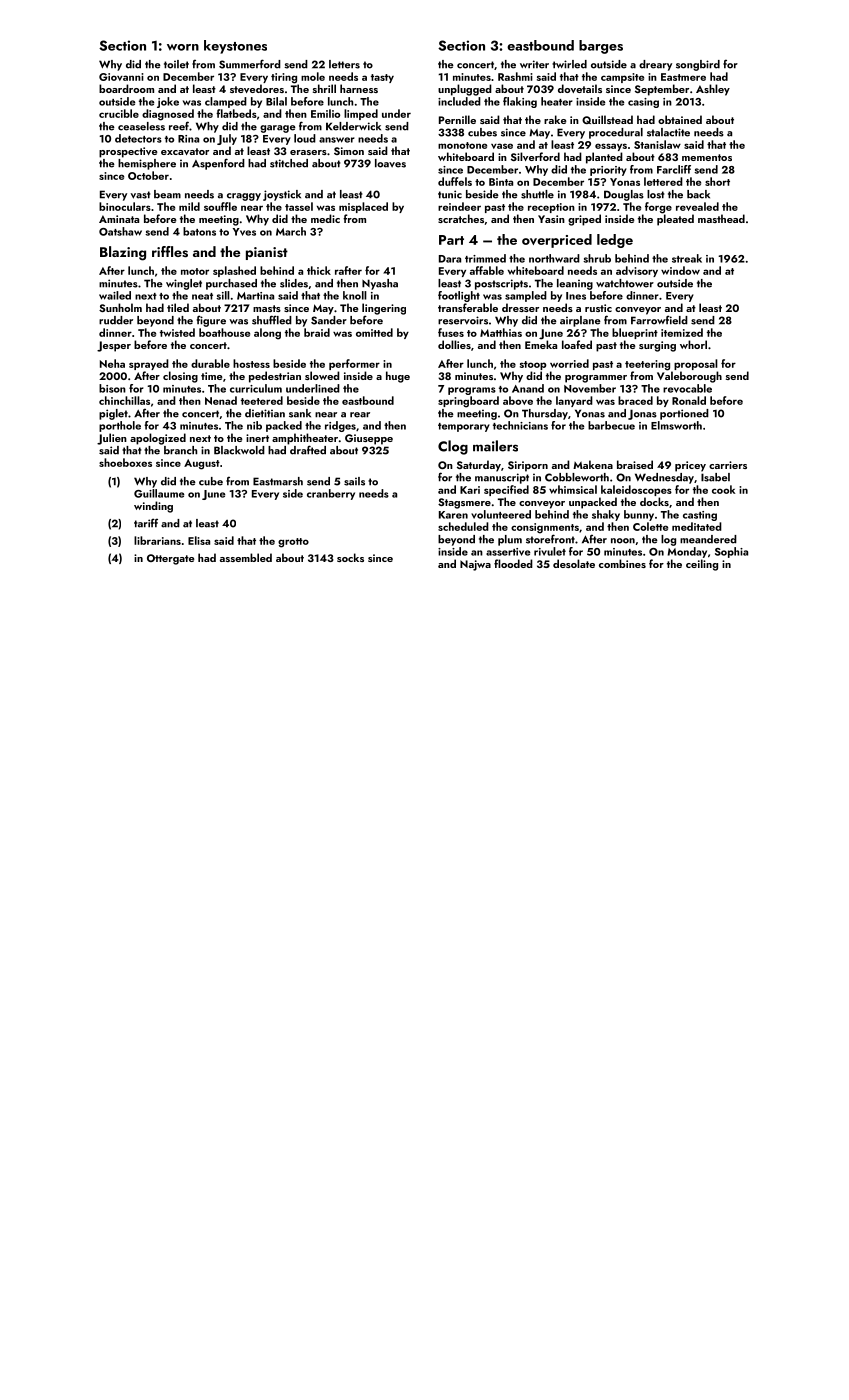  Describe the element at coordinates (325, 218) in the page. I see `medic` at that location.
